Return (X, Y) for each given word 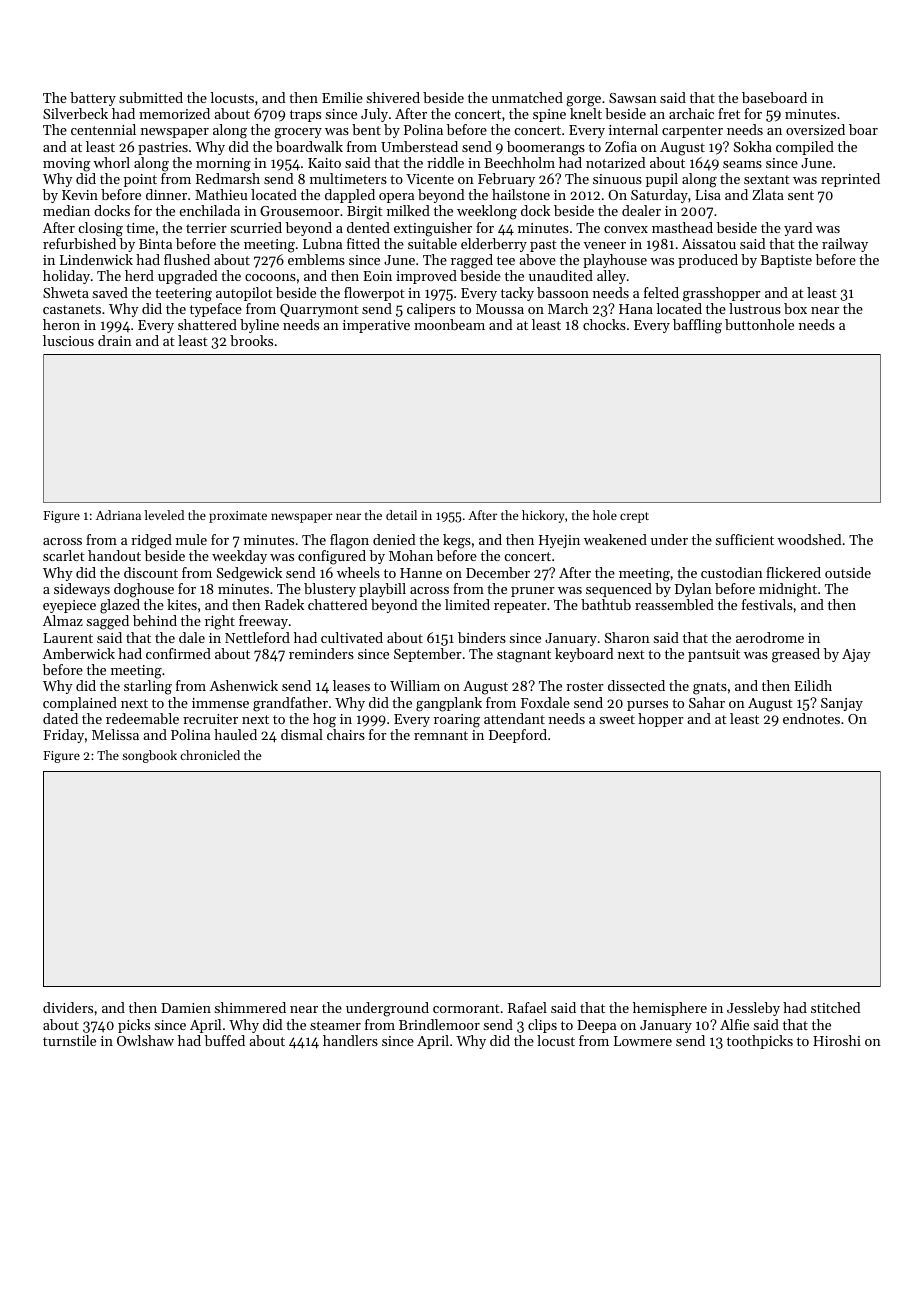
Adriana (118, 515)
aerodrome (770, 637)
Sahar (707, 702)
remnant (441, 735)
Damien (186, 1008)
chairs (346, 734)
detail (401, 515)
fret (729, 113)
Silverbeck (75, 113)
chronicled (210, 755)
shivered (393, 97)
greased (796, 655)
